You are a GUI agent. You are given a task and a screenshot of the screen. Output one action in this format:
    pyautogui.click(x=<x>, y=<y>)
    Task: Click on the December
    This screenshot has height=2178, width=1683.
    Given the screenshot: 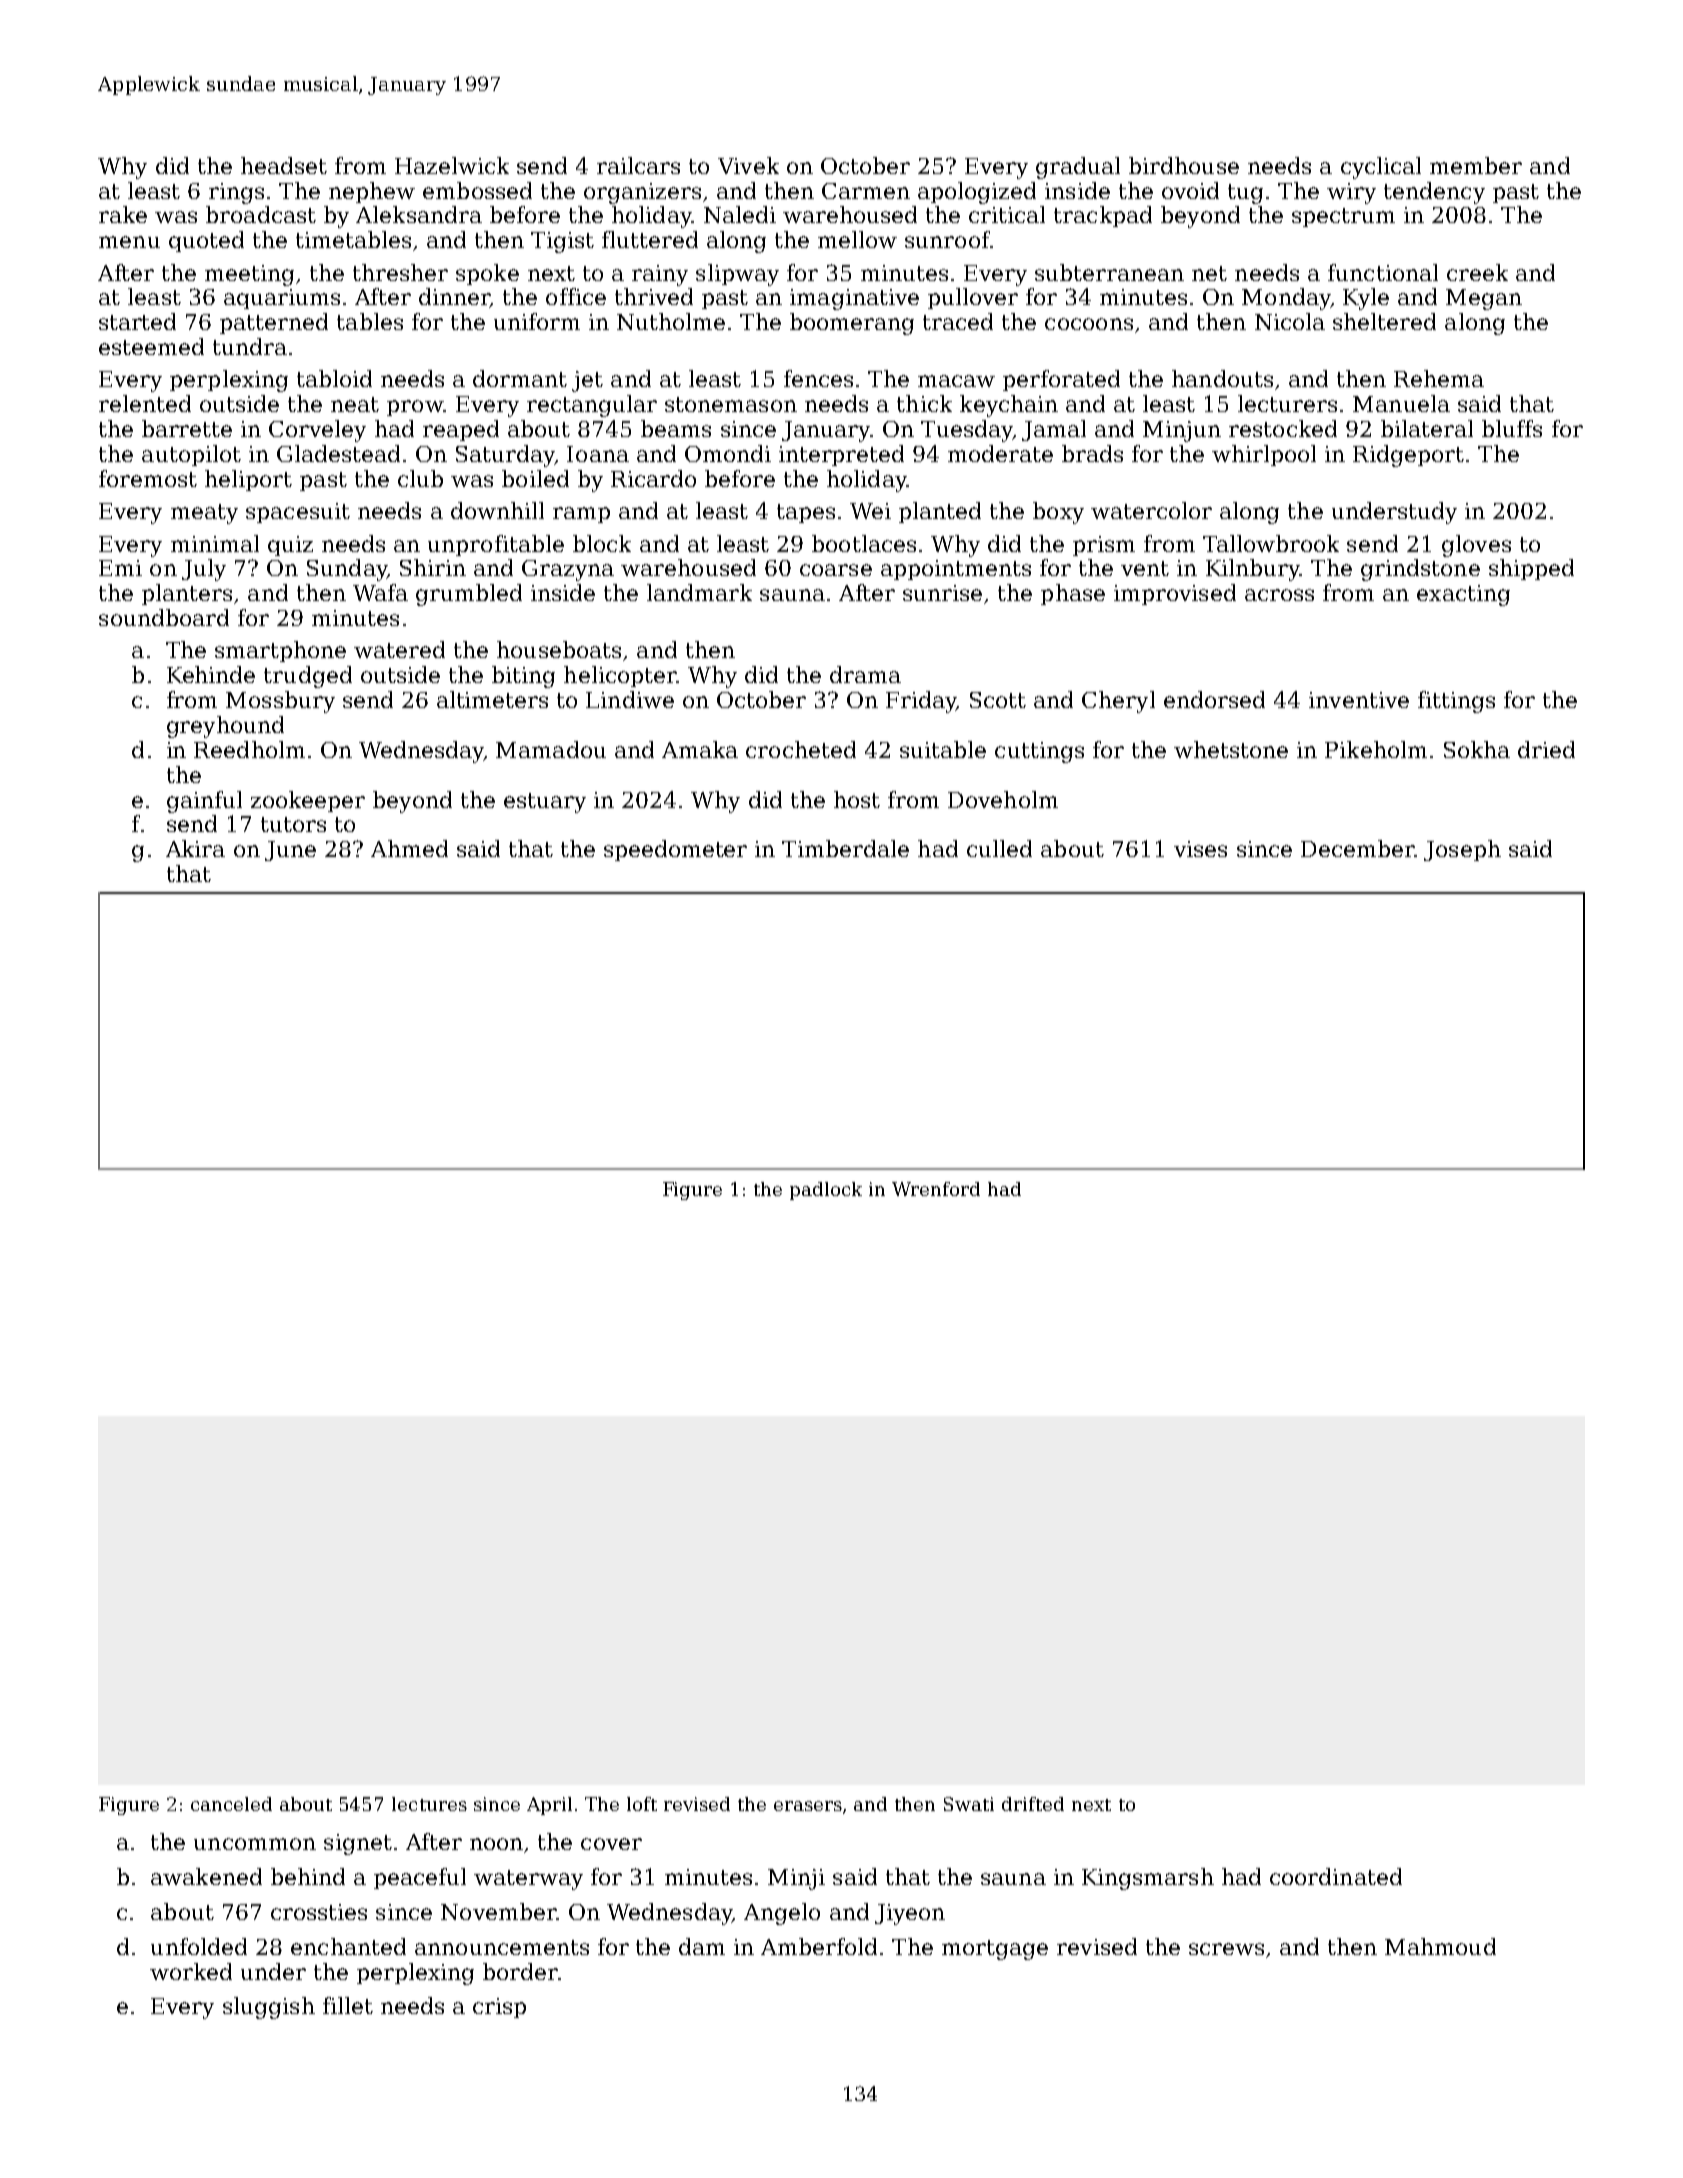 What is the action you would take?
    pyautogui.click(x=1358, y=848)
